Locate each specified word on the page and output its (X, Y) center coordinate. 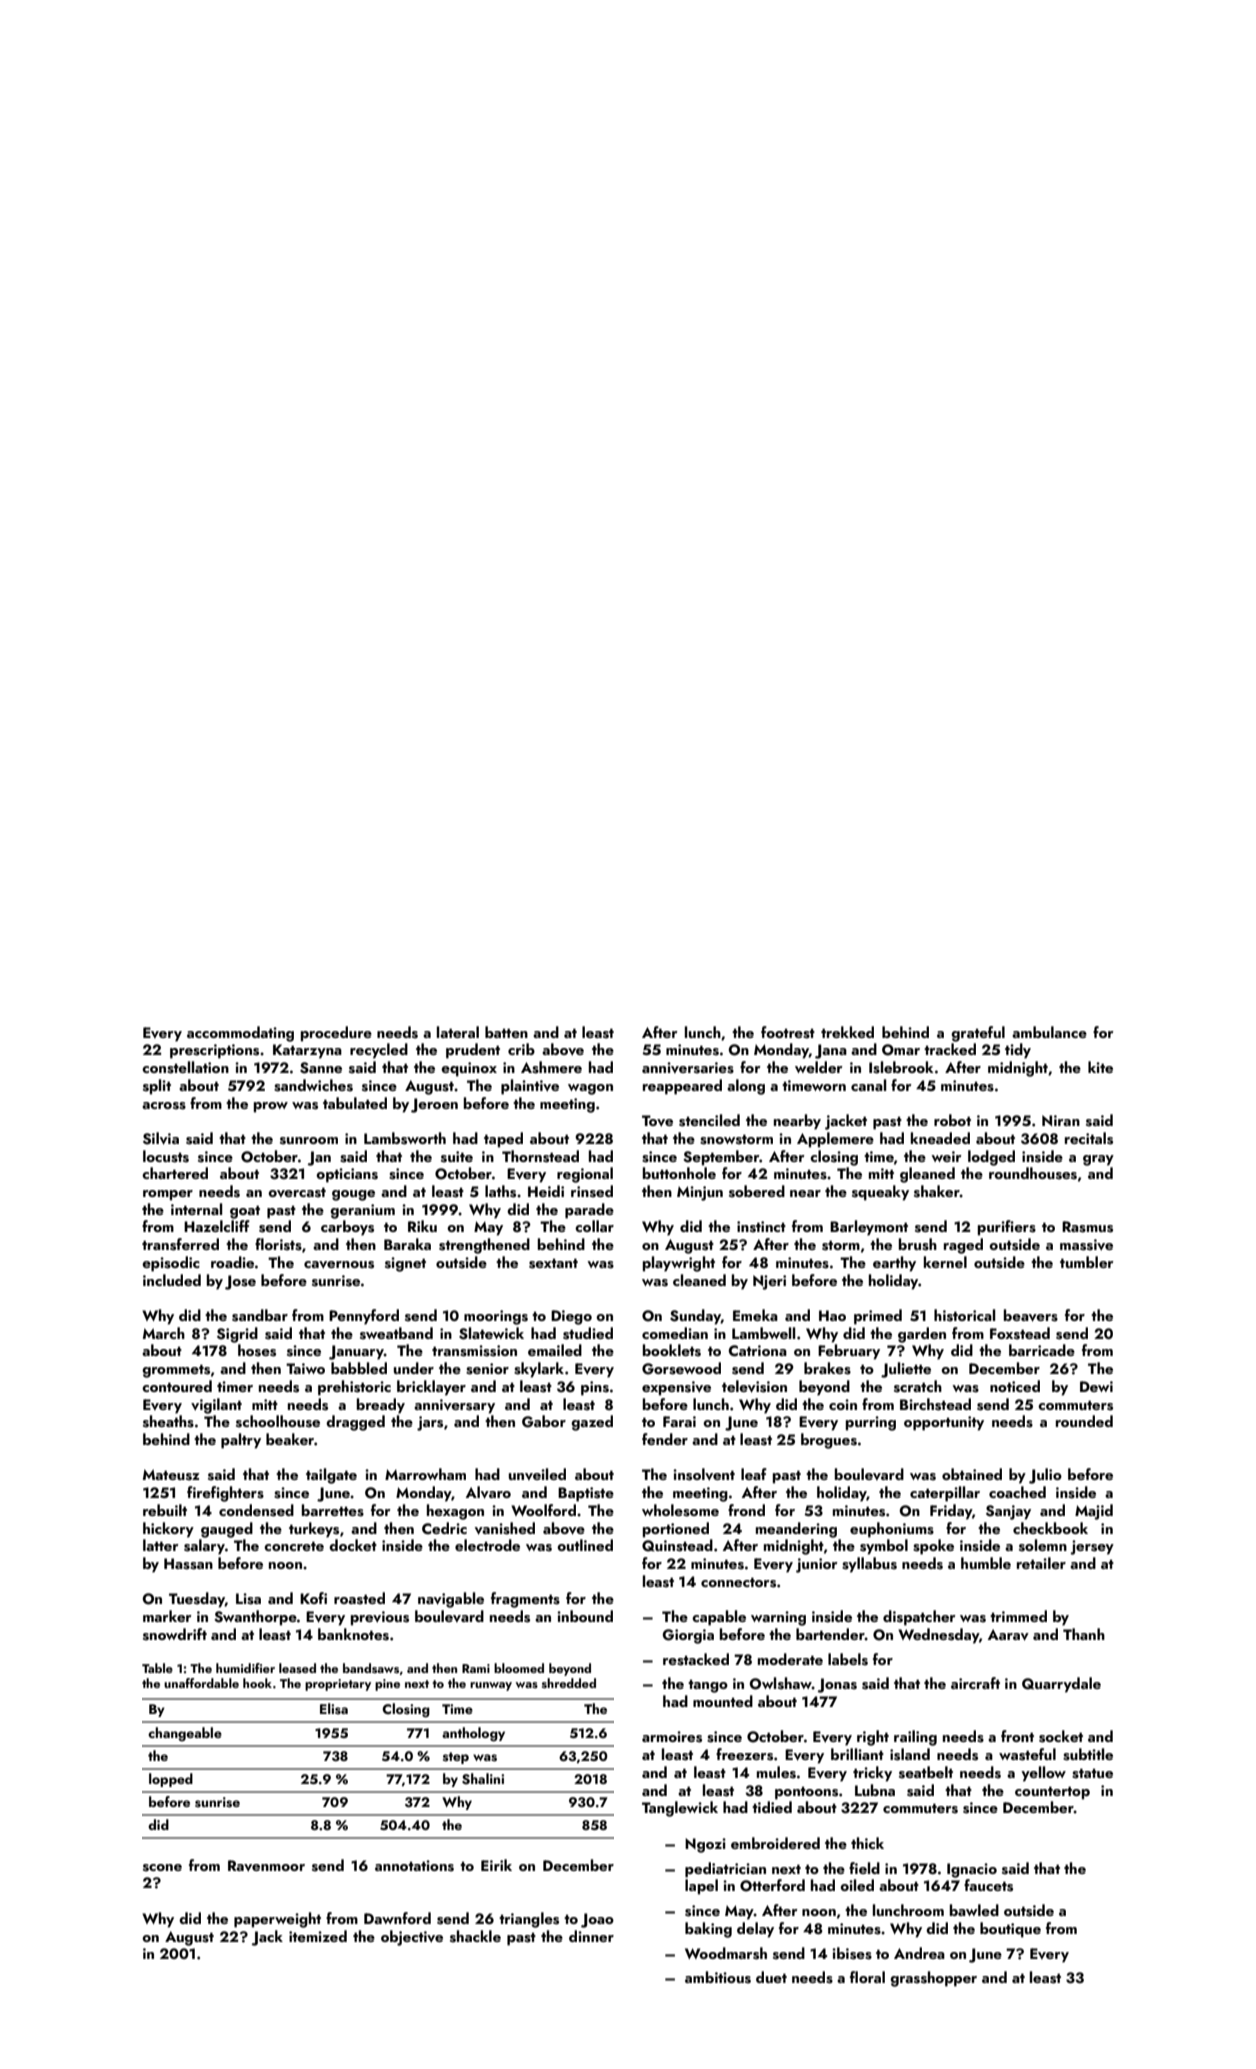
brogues (829, 1441)
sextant (553, 1263)
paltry (241, 1441)
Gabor (544, 1421)
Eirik (496, 1865)
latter (161, 1545)
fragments (525, 1600)
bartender (830, 1634)
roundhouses (1033, 1173)
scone (162, 1868)
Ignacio (972, 1870)
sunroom (309, 1141)
